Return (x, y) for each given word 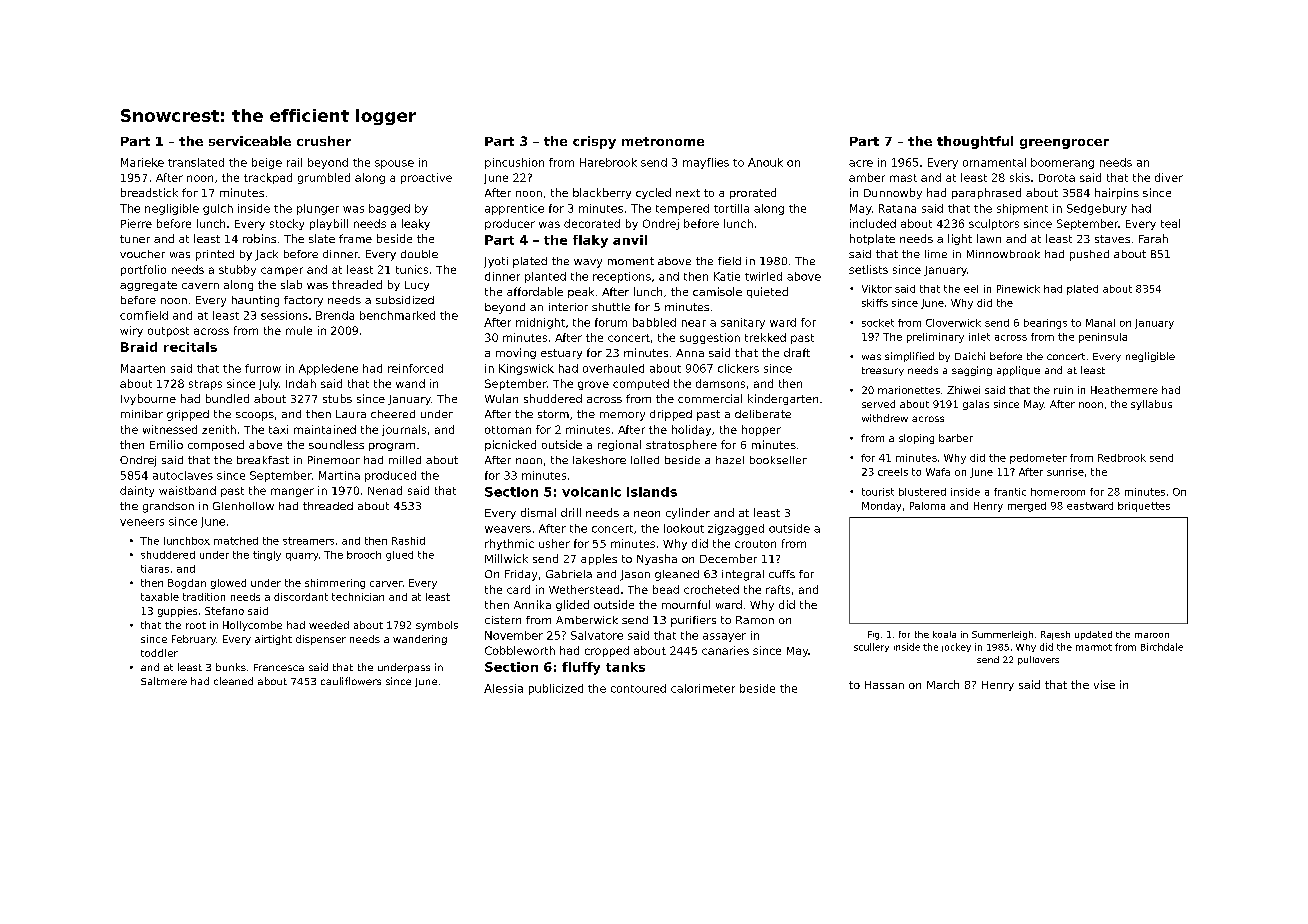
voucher (142, 254)
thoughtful (975, 142)
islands (652, 492)
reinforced (415, 368)
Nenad (385, 490)
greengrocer (1064, 144)
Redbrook (1122, 458)
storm (553, 414)
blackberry (602, 193)
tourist (878, 492)
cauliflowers (351, 681)
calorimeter (703, 688)
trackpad (268, 178)
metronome (663, 141)
